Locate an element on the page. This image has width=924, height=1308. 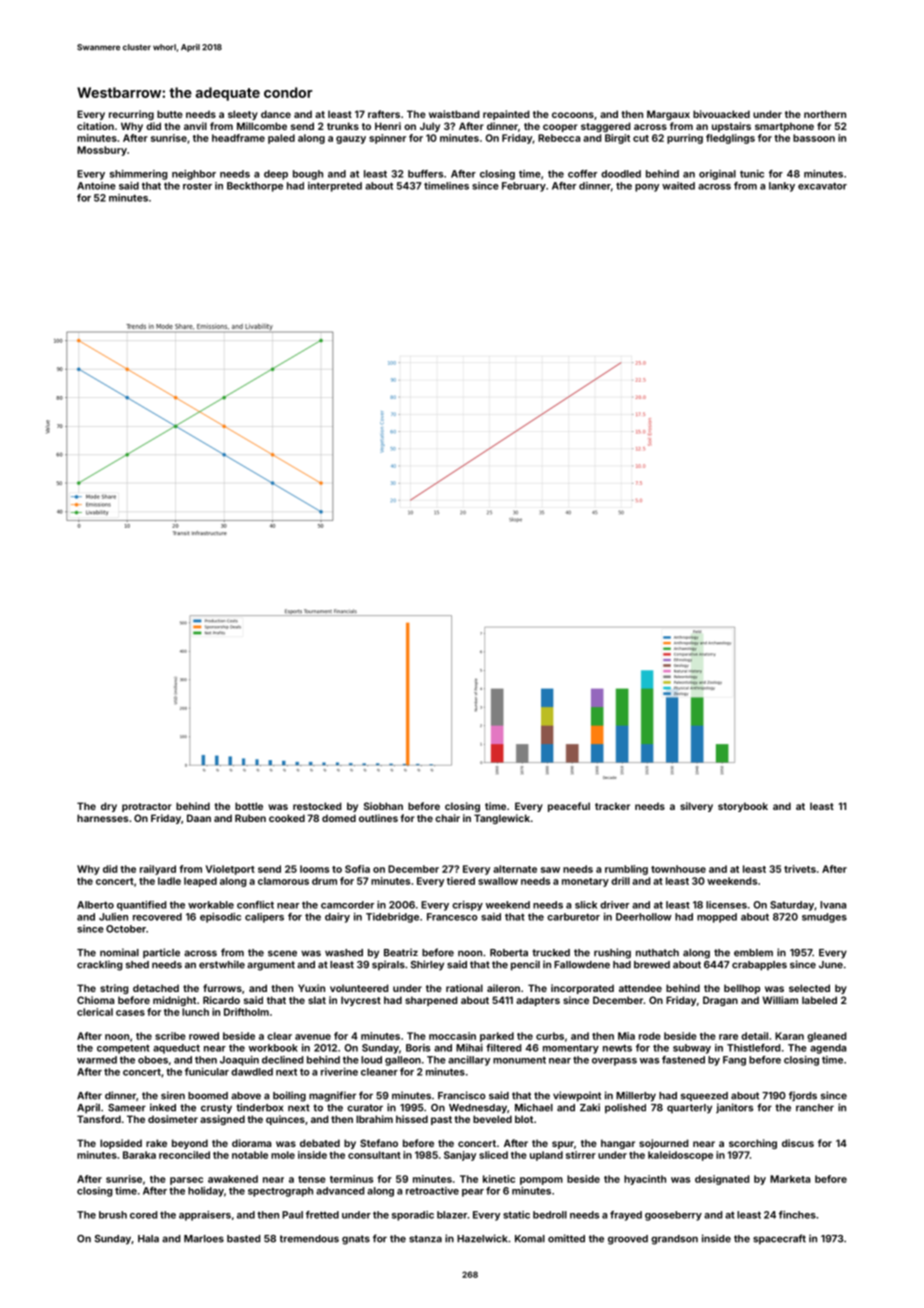
buffers is located at coordinates (425, 174).
